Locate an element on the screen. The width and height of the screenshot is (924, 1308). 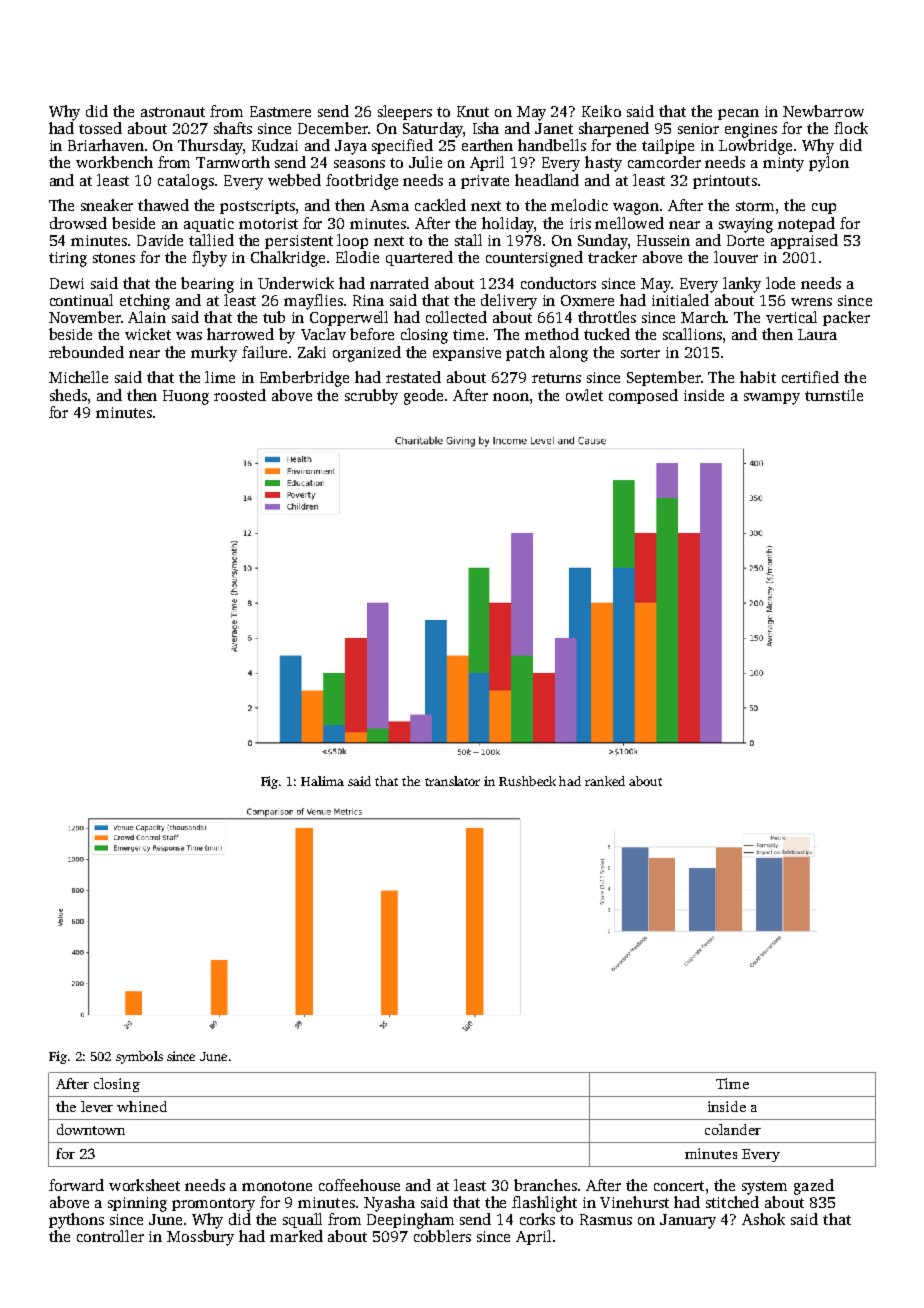
composed is located at coordinates (643, 396).
